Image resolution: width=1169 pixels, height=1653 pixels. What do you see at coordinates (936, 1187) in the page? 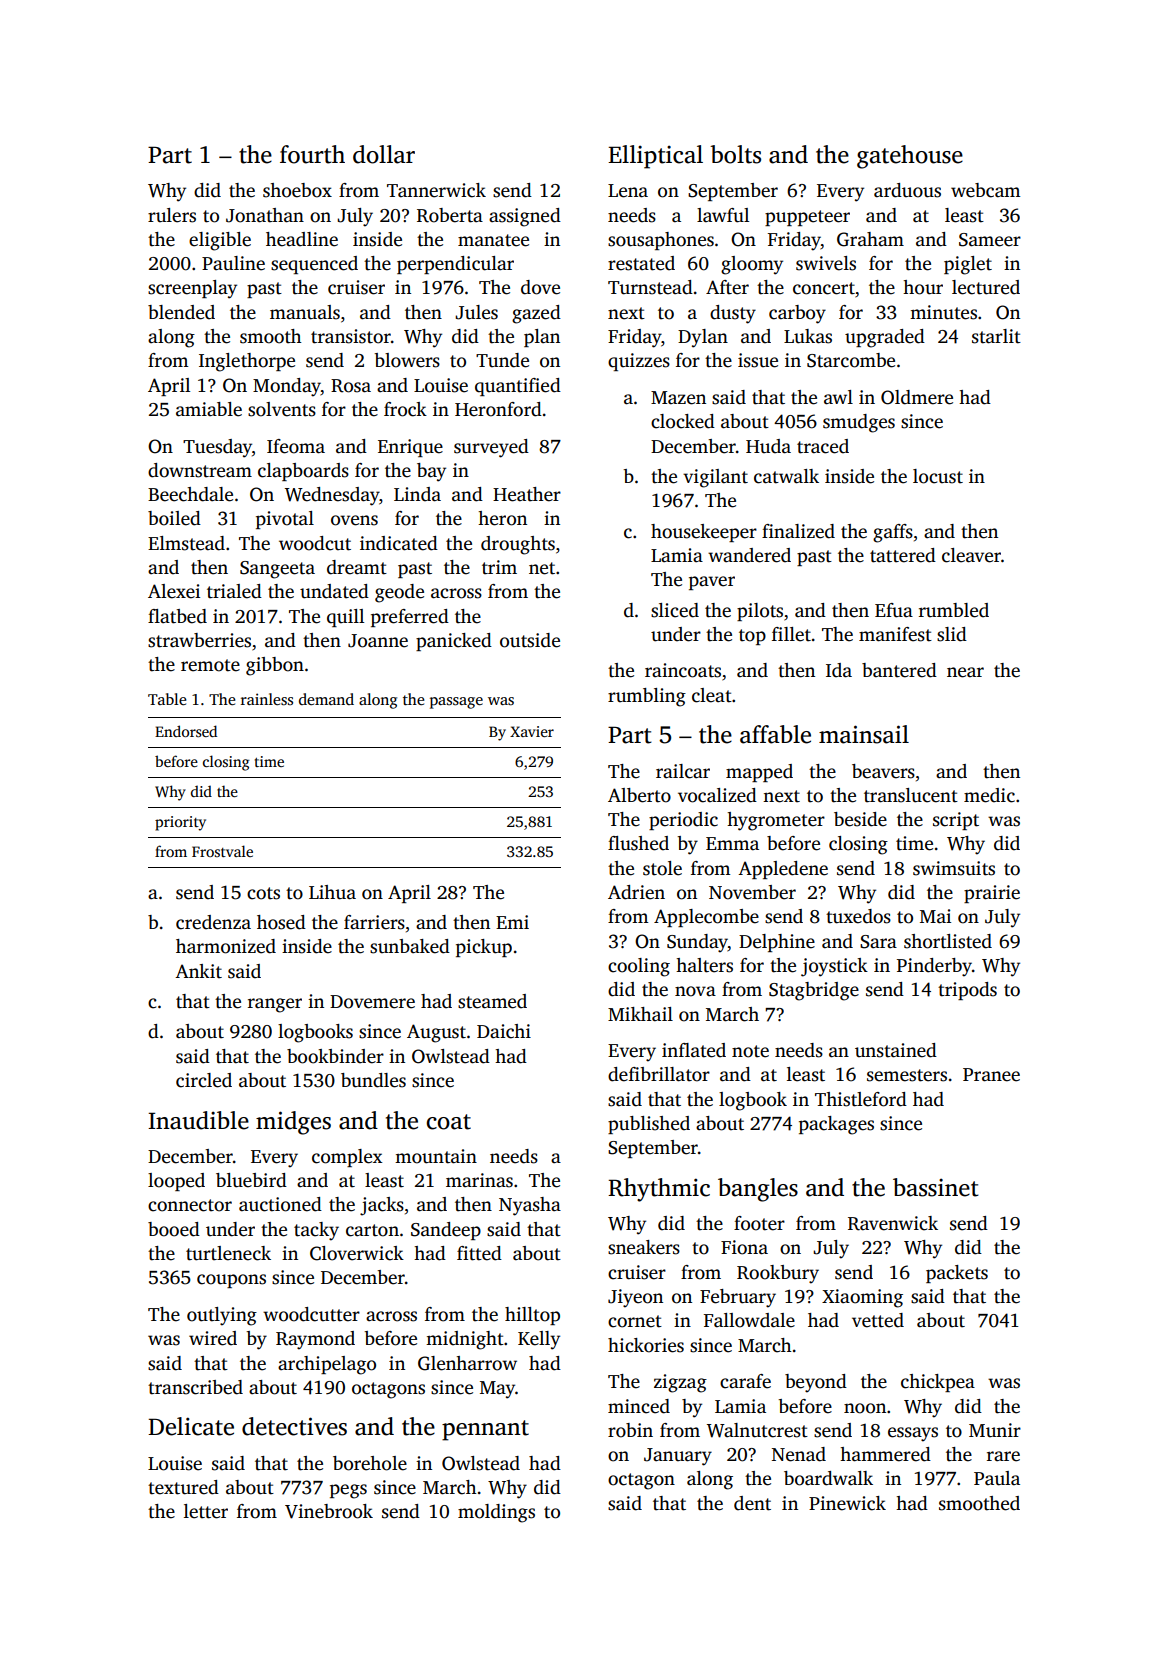
I see `bassinet` at bounding box center [936, 1187].
